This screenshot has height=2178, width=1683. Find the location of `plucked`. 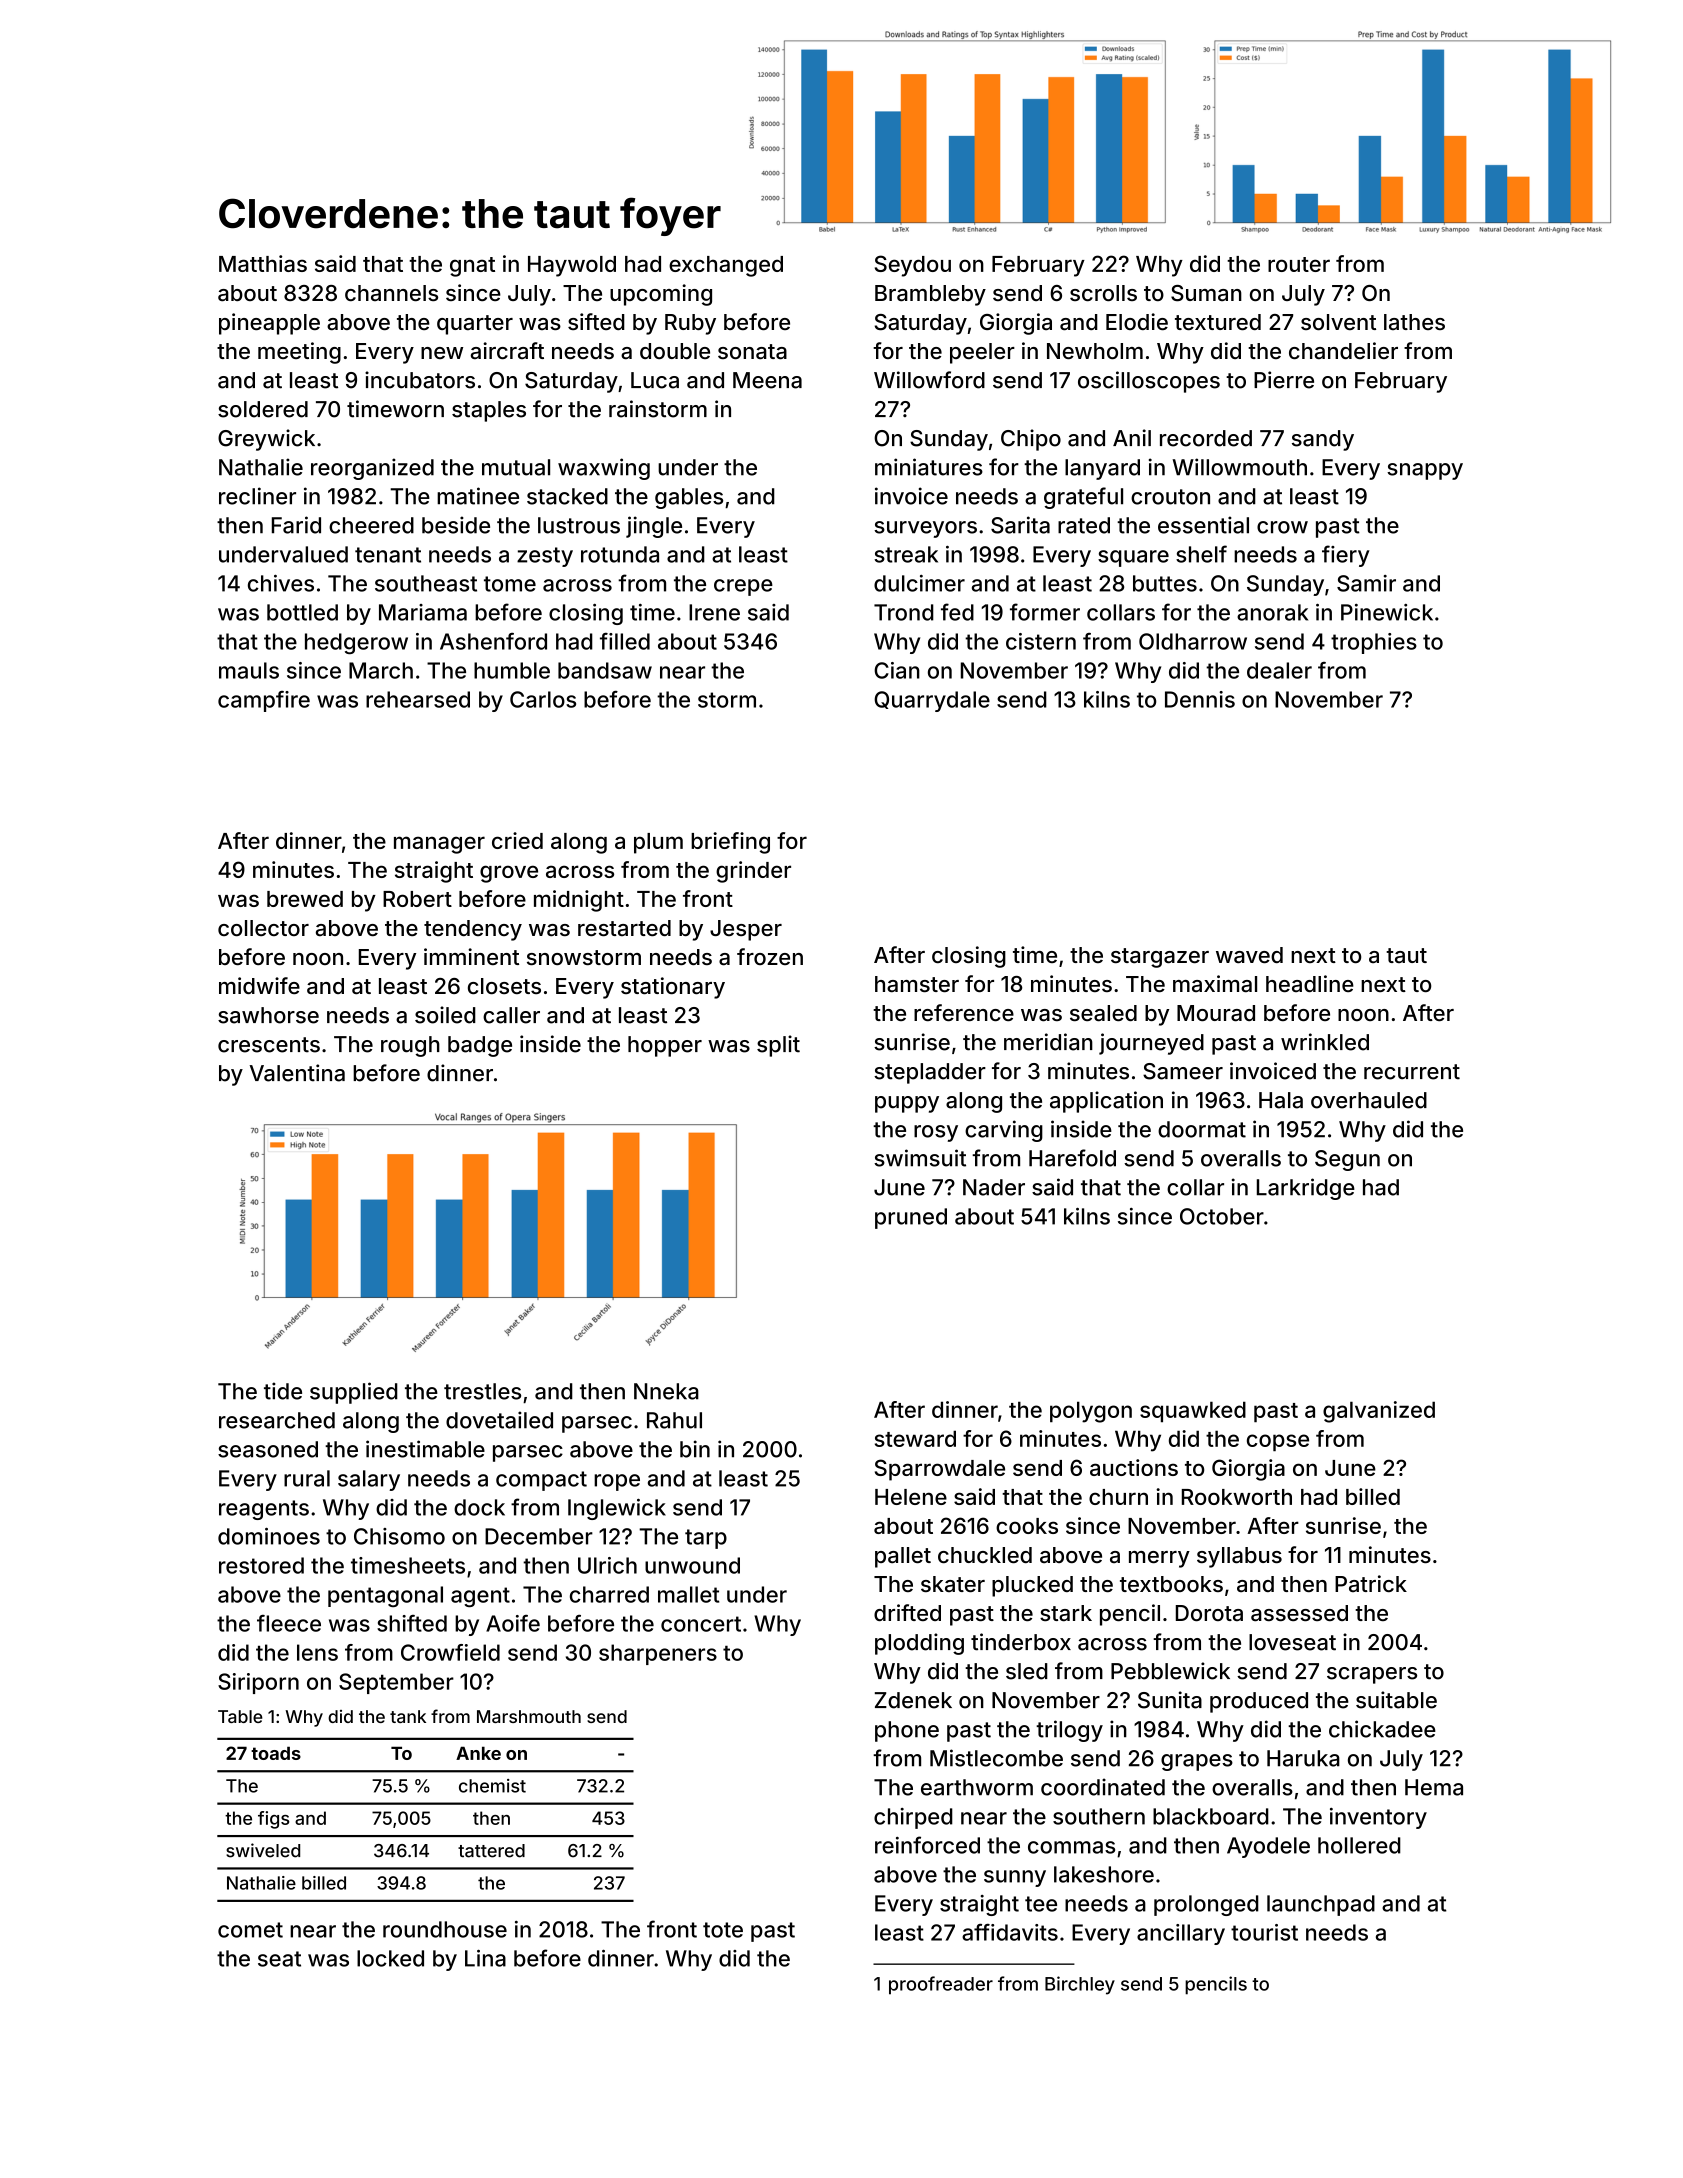

plucked is located at coordinates (1032, 1586).
